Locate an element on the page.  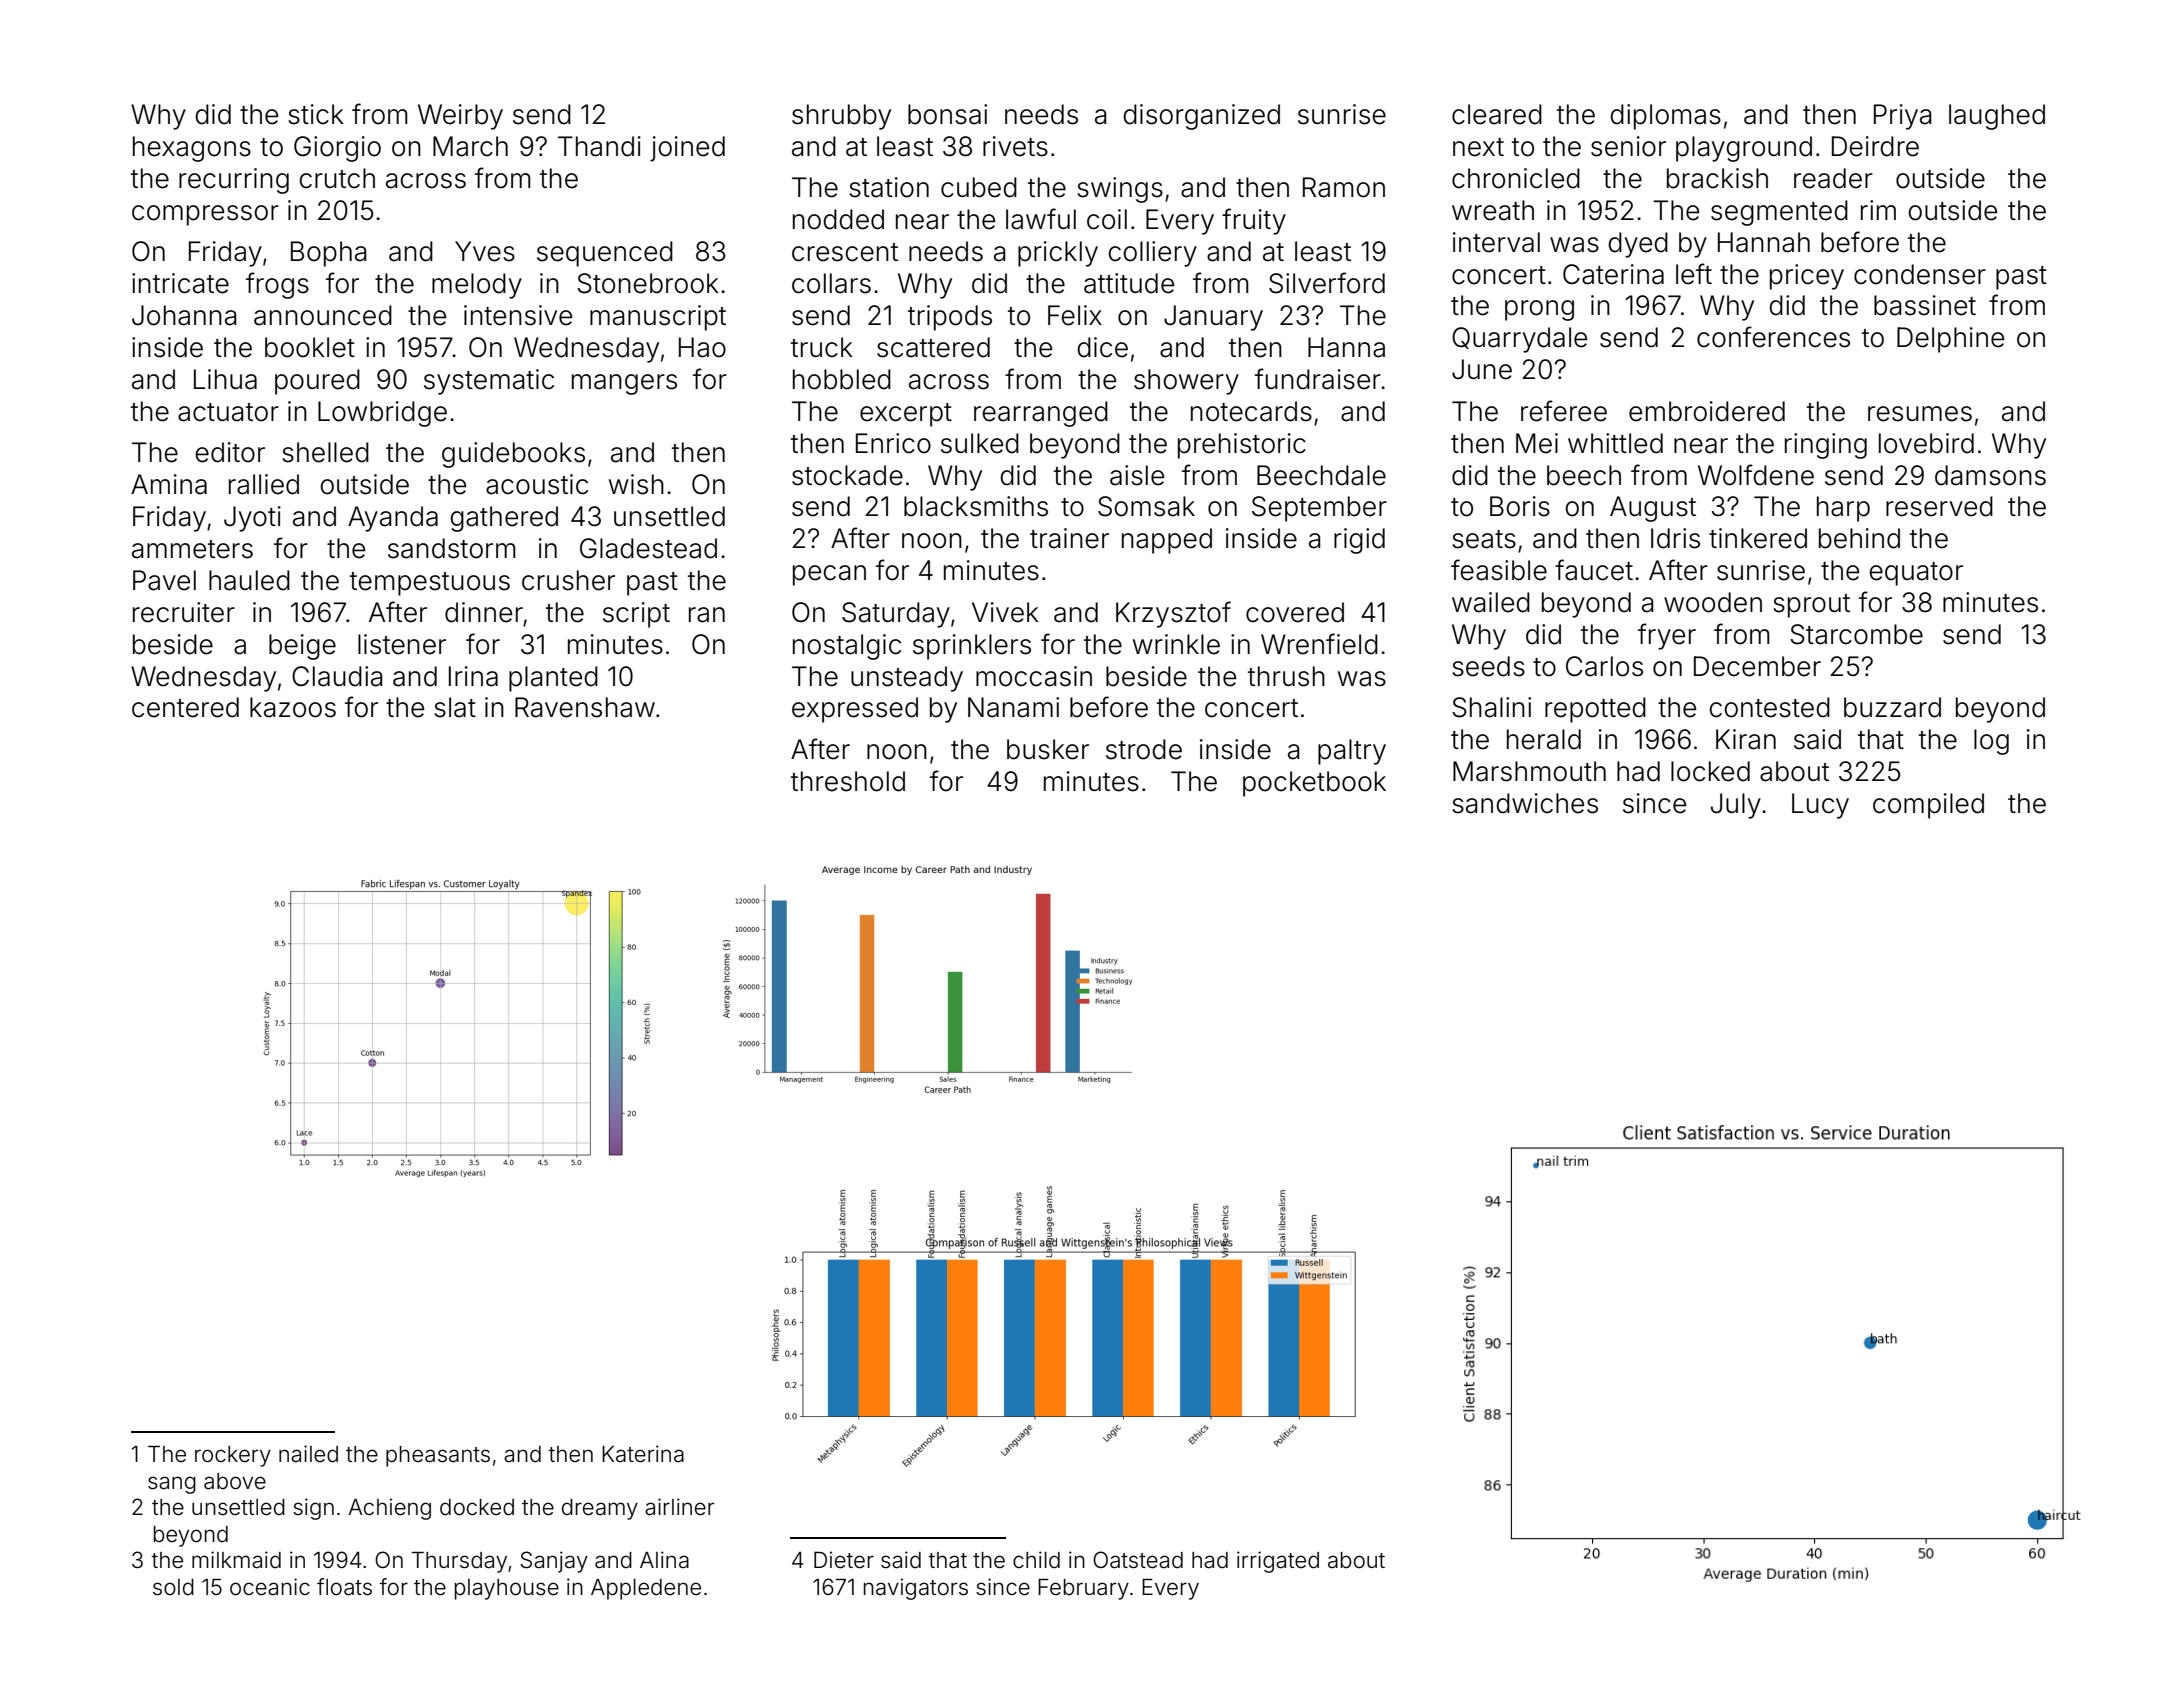
irrigated is located at coordinates (1278, 1562).
